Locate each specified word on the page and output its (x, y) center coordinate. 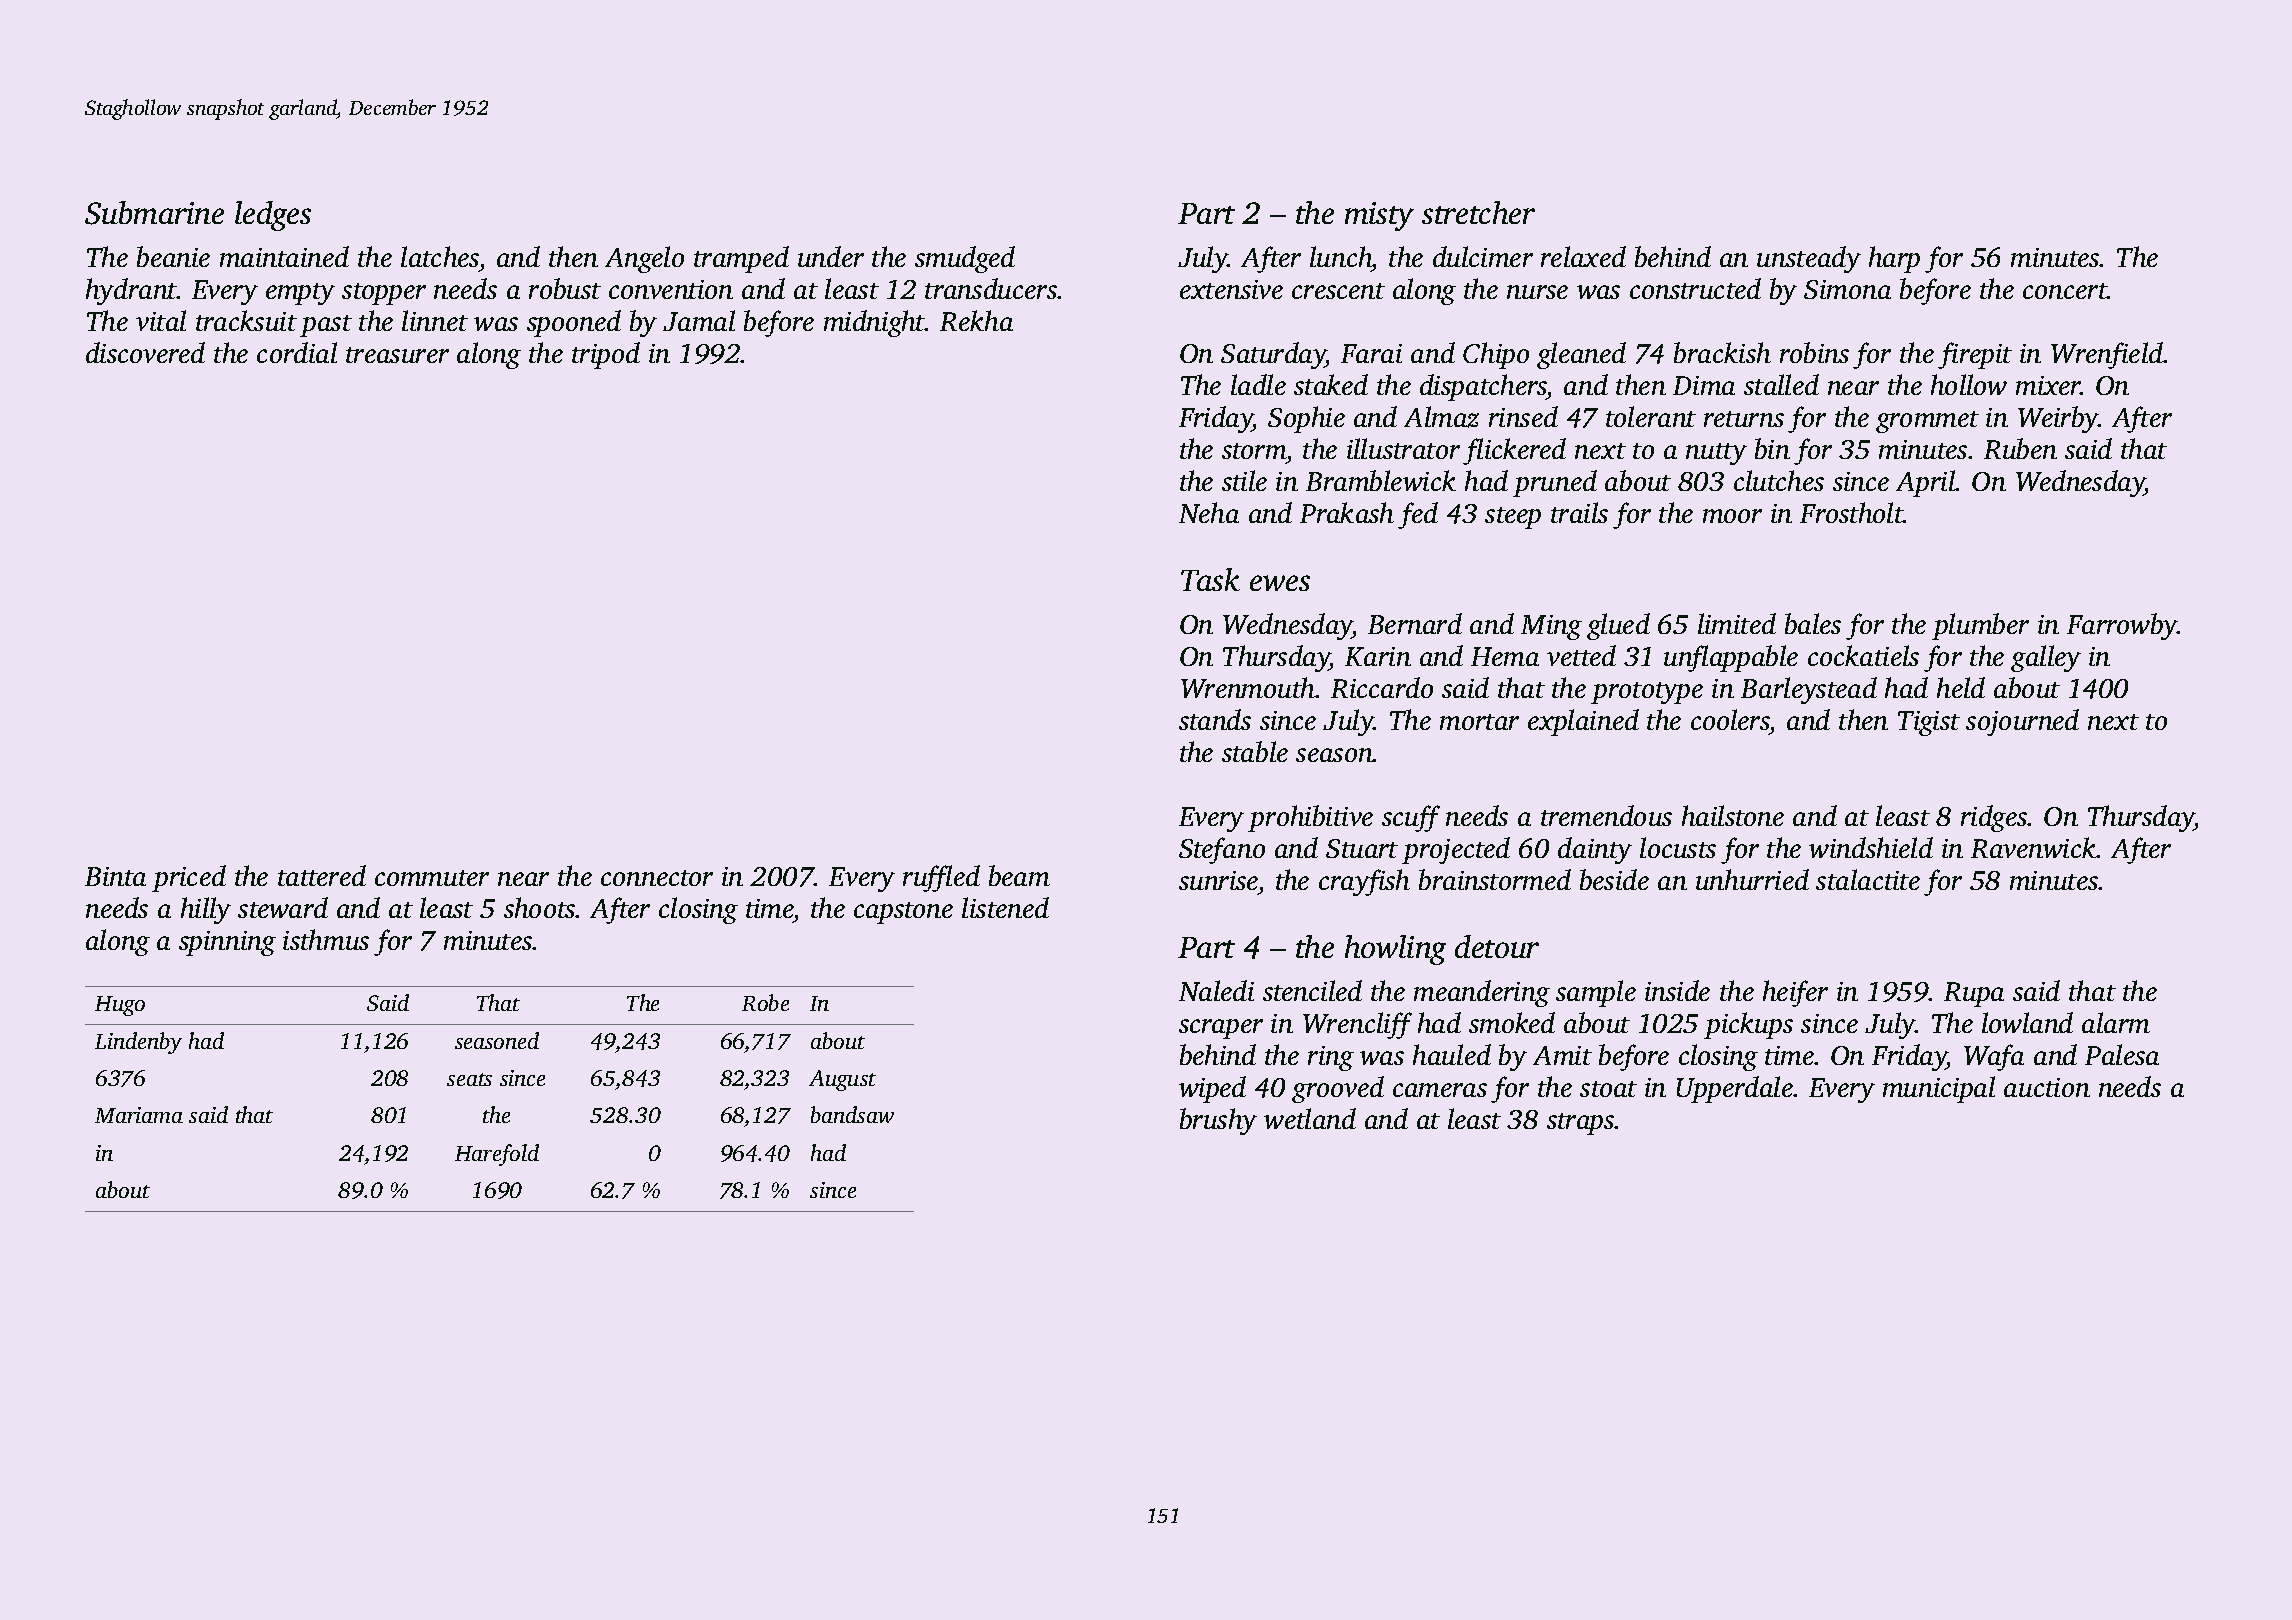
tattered (322, 875)
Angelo (644, 259)
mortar (1479, 722)
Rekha (976, 320)
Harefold (497, 1155)
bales (1813, 623)
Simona (1847, 289)
